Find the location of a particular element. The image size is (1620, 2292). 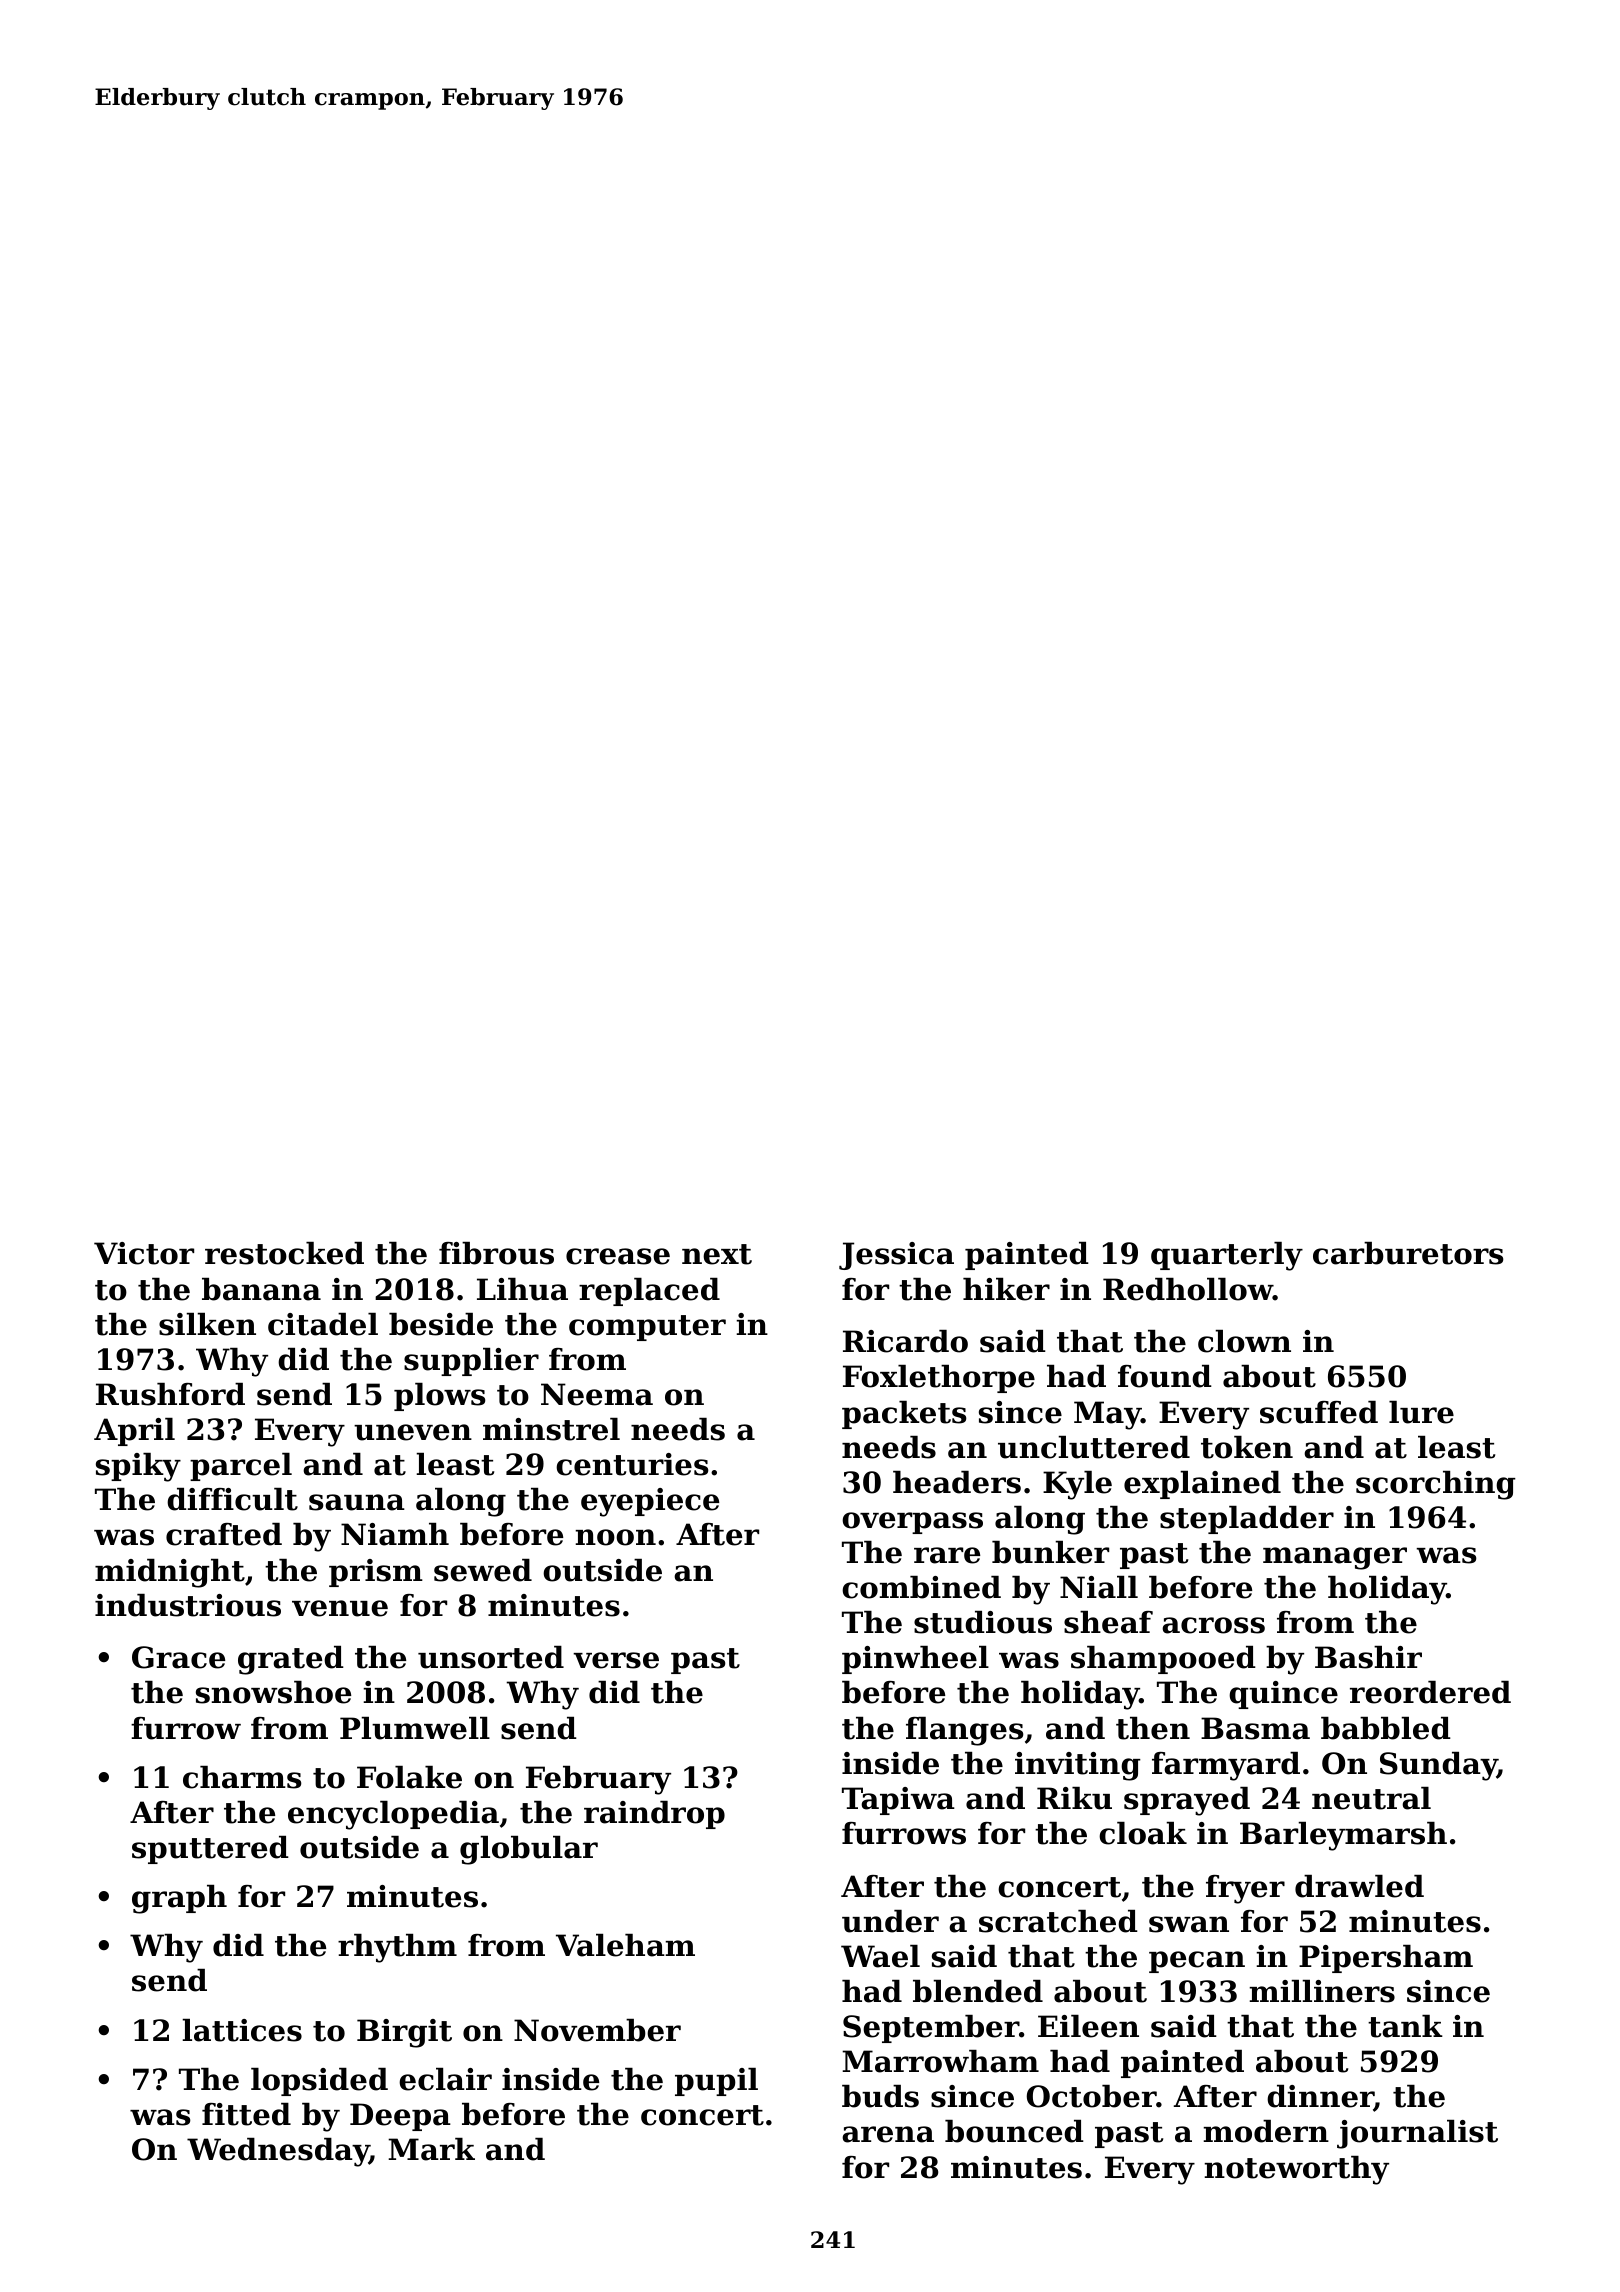

graph is located at coordinates (179, 1899).
